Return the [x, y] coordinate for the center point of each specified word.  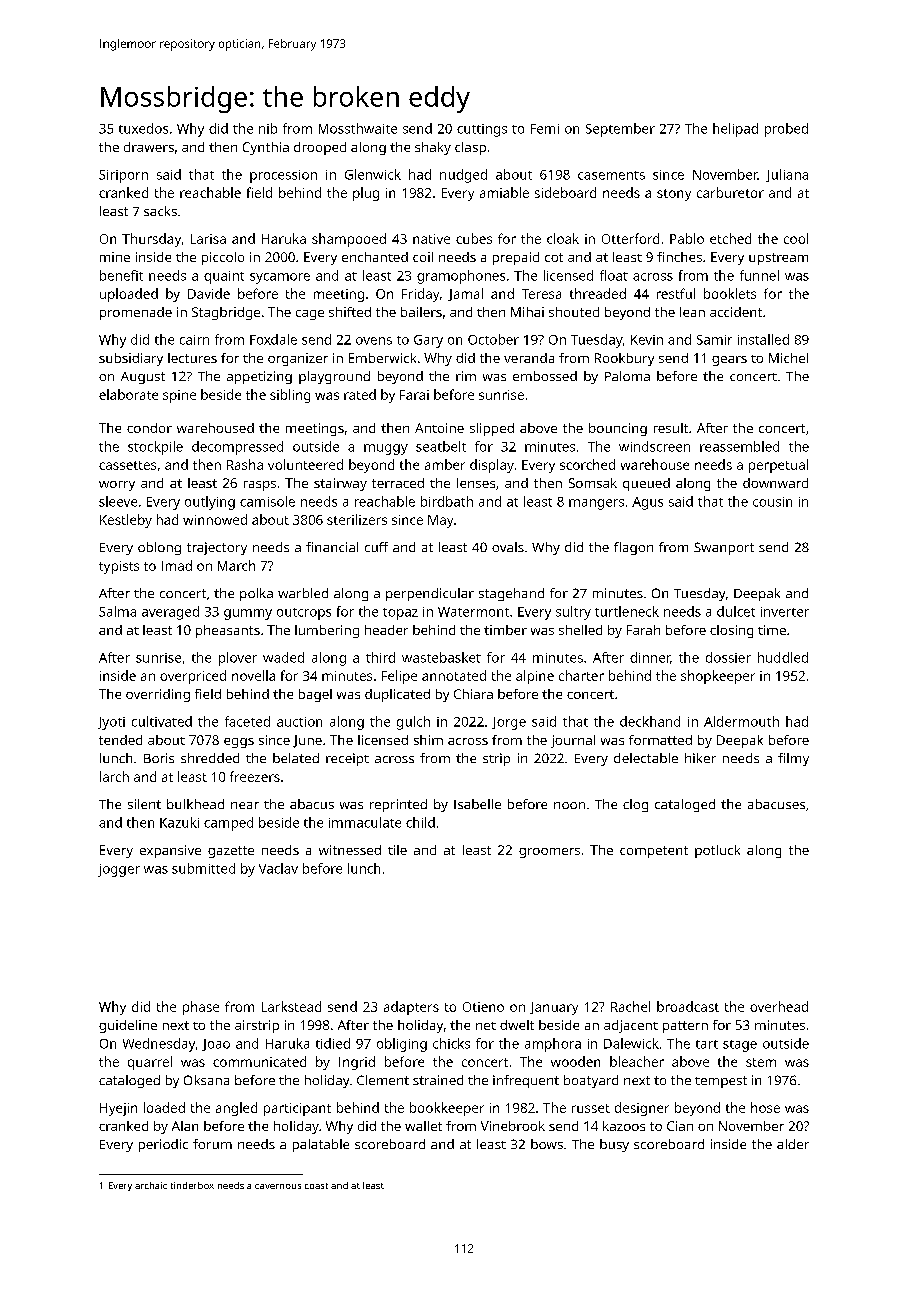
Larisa [208, 239]
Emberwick [382, 358]
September [620, 130]
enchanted [375, 257]
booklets [730, 293]
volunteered [305, 464]
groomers [549, 853]
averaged [170, 613]
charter [581, 675]
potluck [717, 851]
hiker [700, 758]
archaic [151, 1185]
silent [144, 804]
